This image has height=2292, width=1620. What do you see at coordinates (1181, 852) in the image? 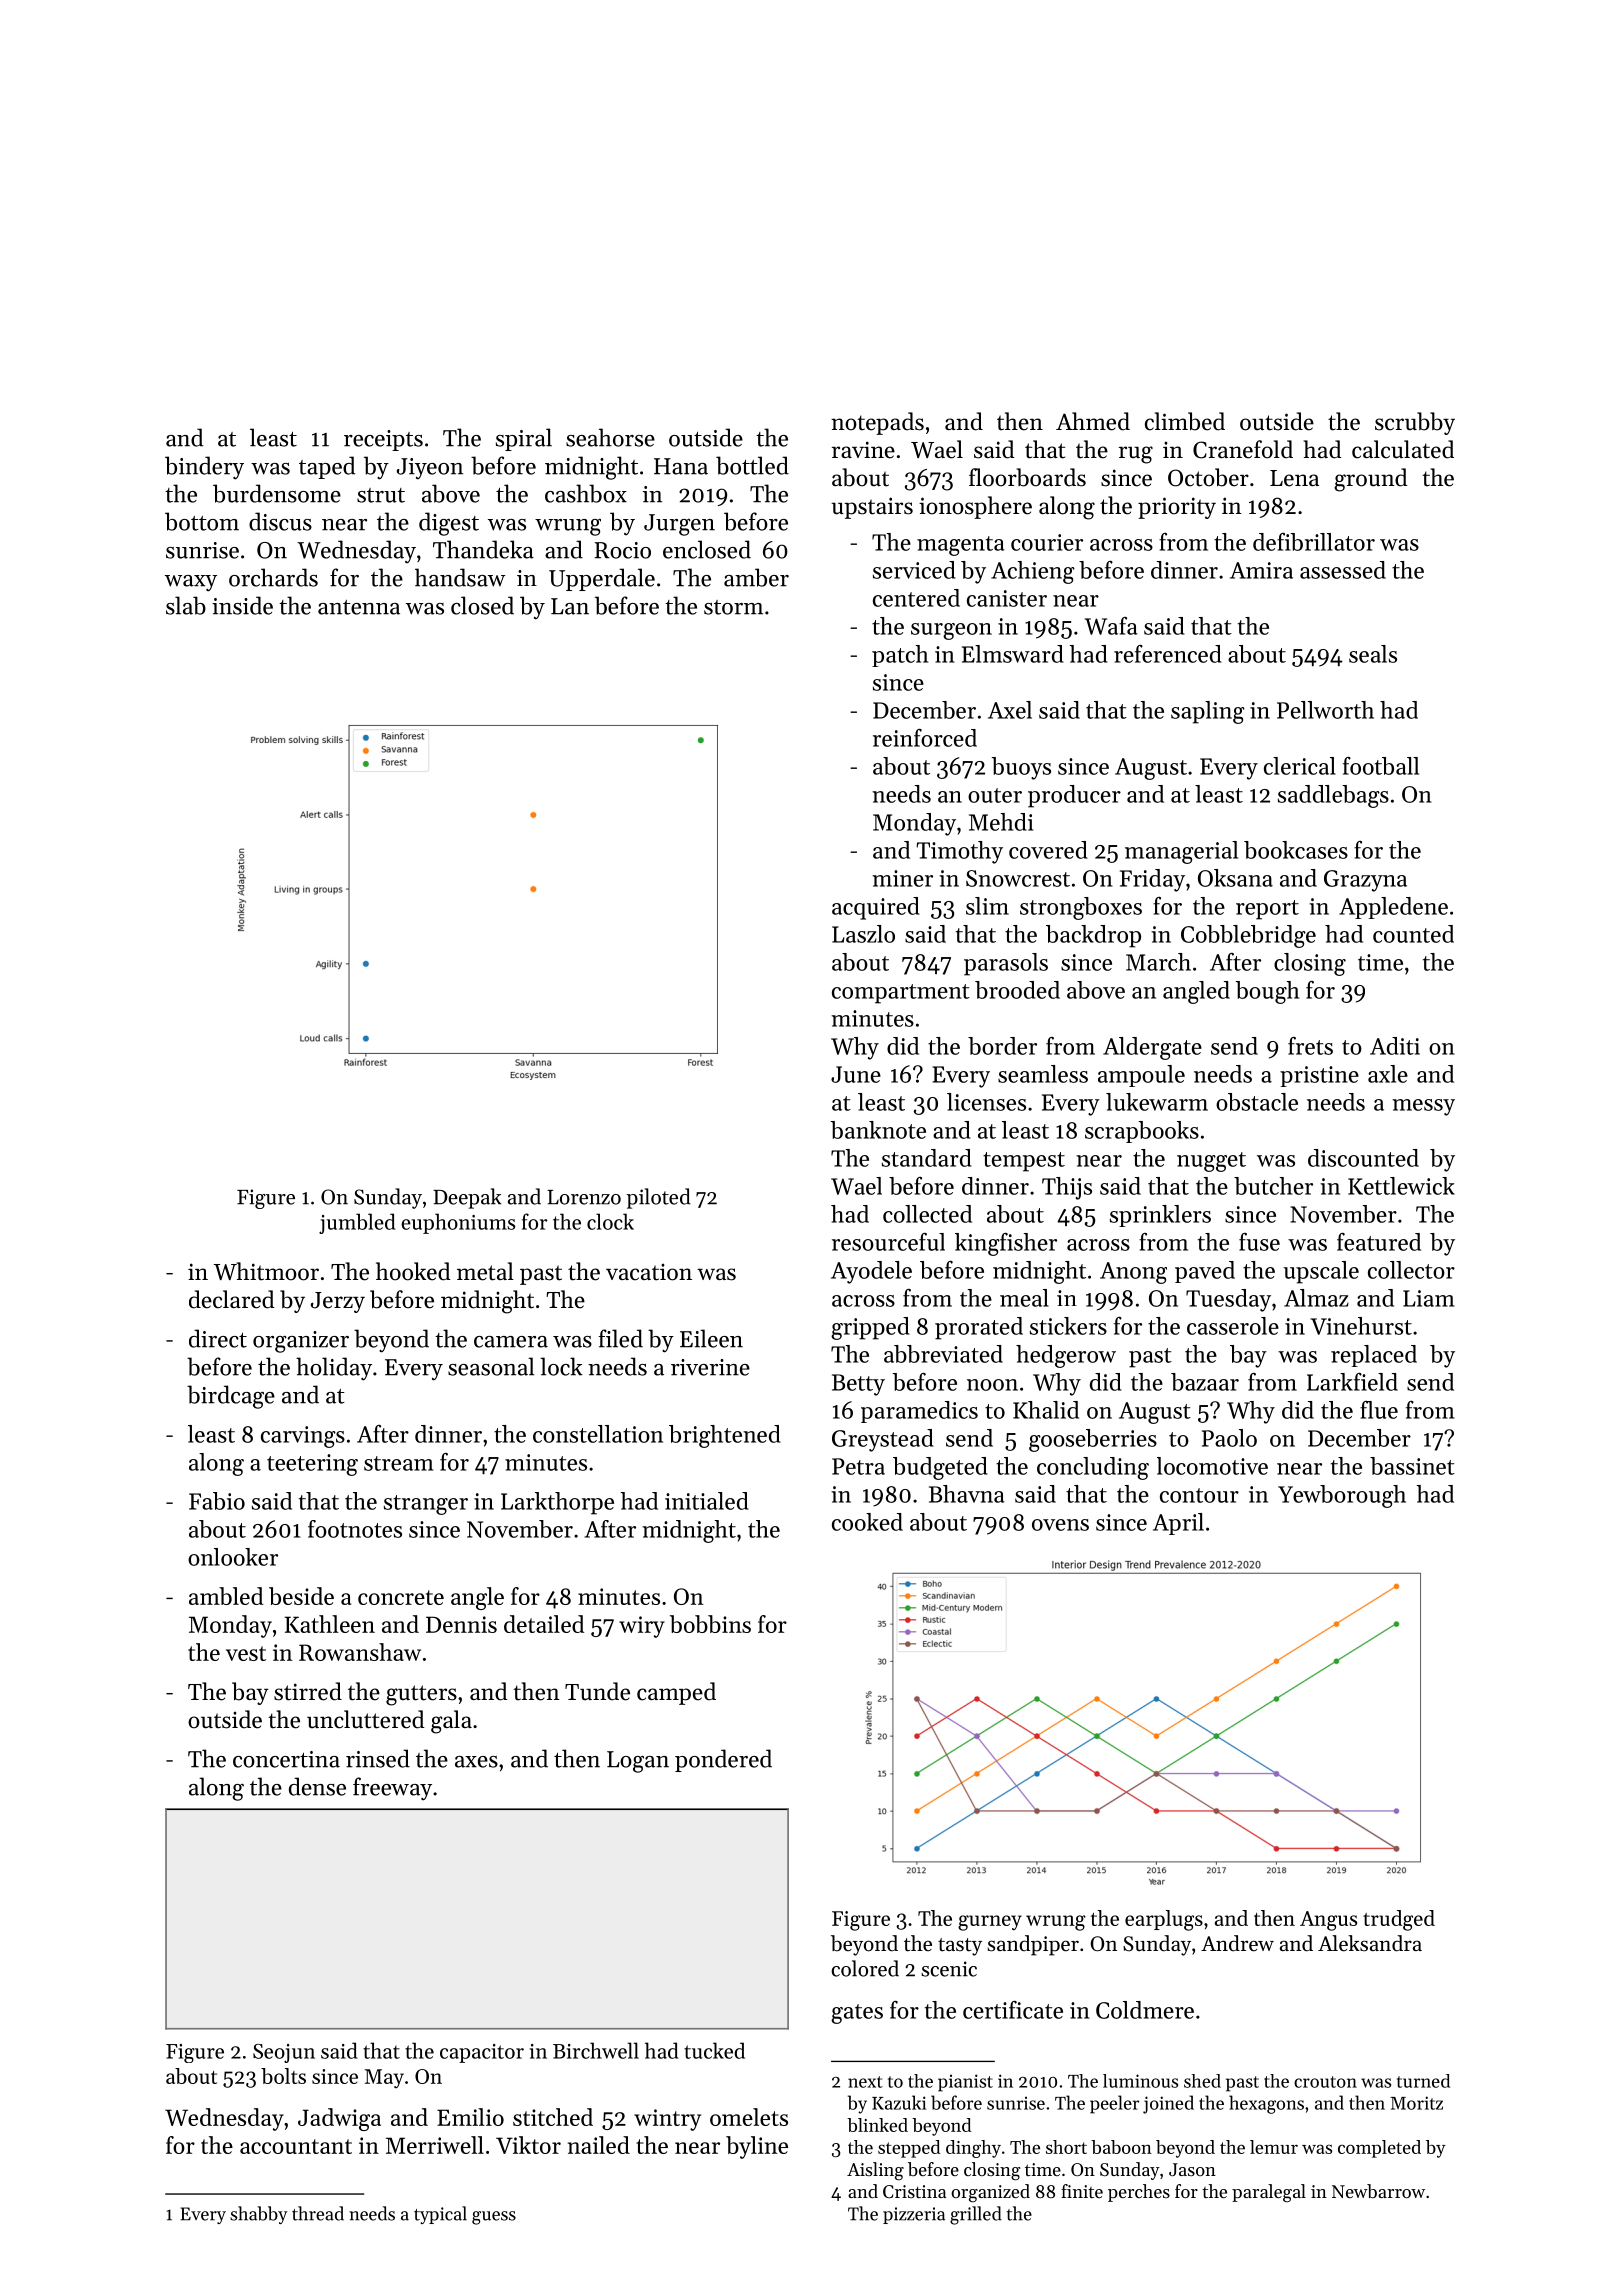
I see `managerial` at bounding box center [1181, 852].
